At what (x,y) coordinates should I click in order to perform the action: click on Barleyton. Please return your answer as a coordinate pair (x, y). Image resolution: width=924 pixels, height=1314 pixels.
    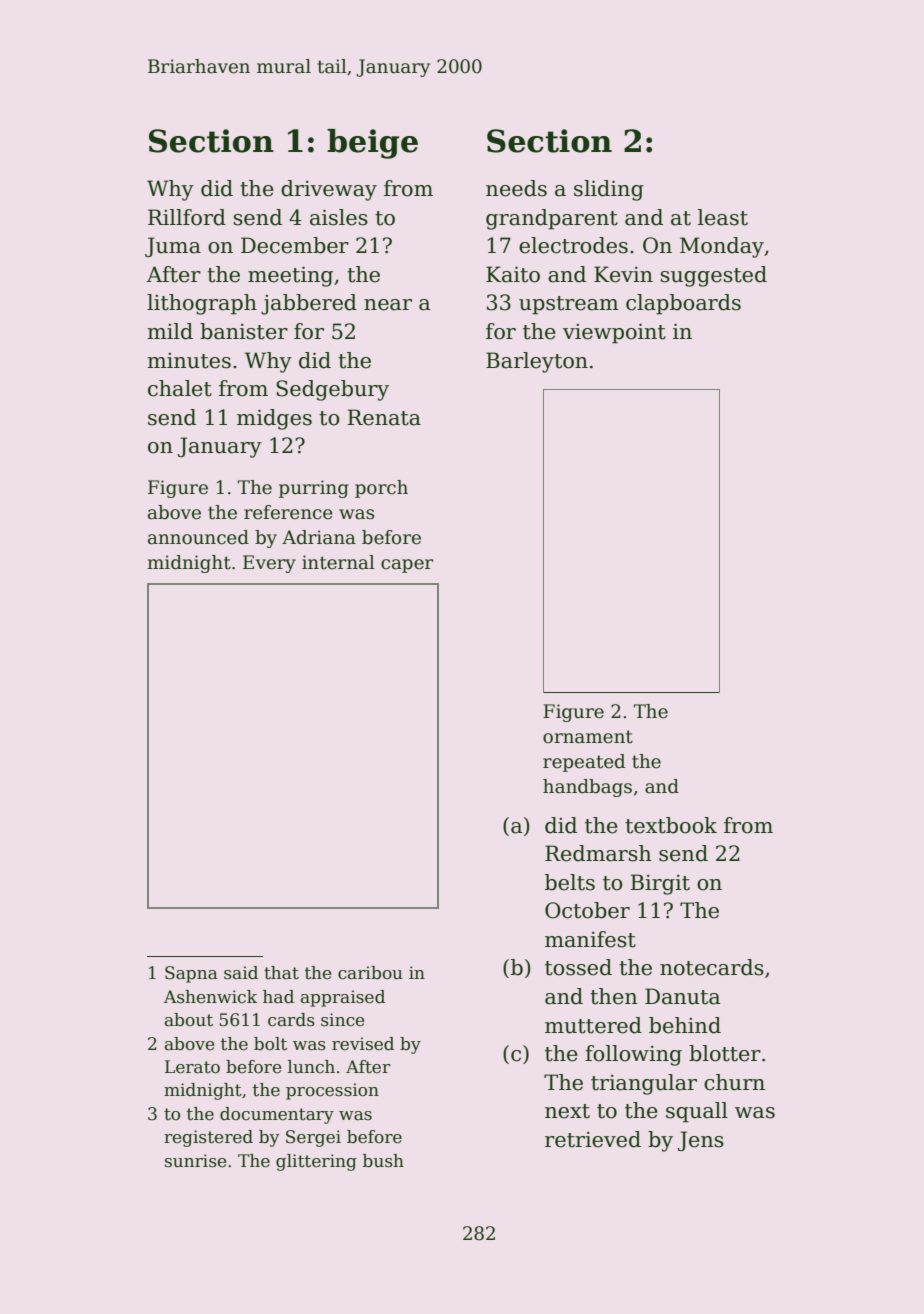
    Looking at the image, I should click on (537, 362).
